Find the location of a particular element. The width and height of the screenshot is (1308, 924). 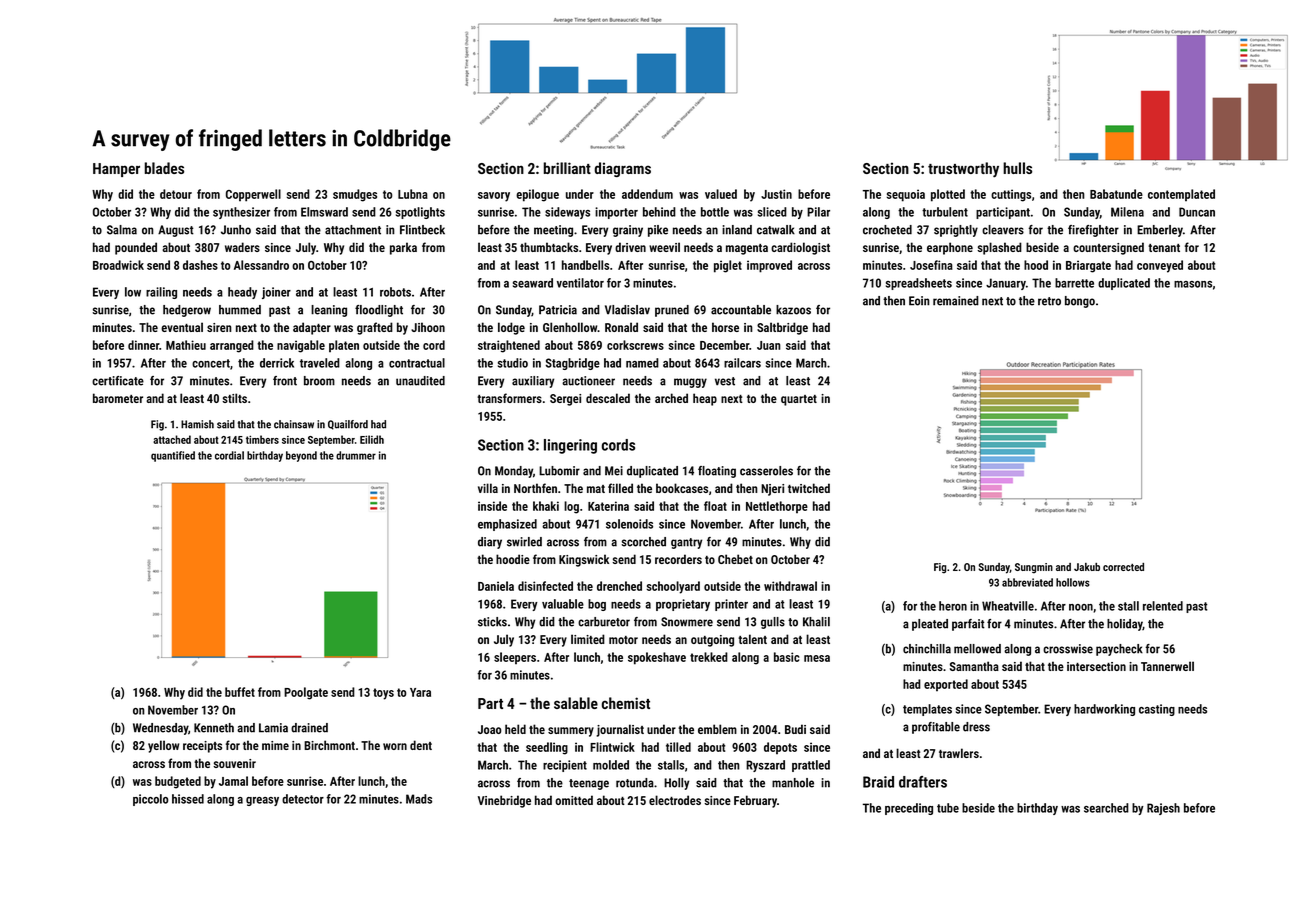

worn is located at coordinates (395, 746).
